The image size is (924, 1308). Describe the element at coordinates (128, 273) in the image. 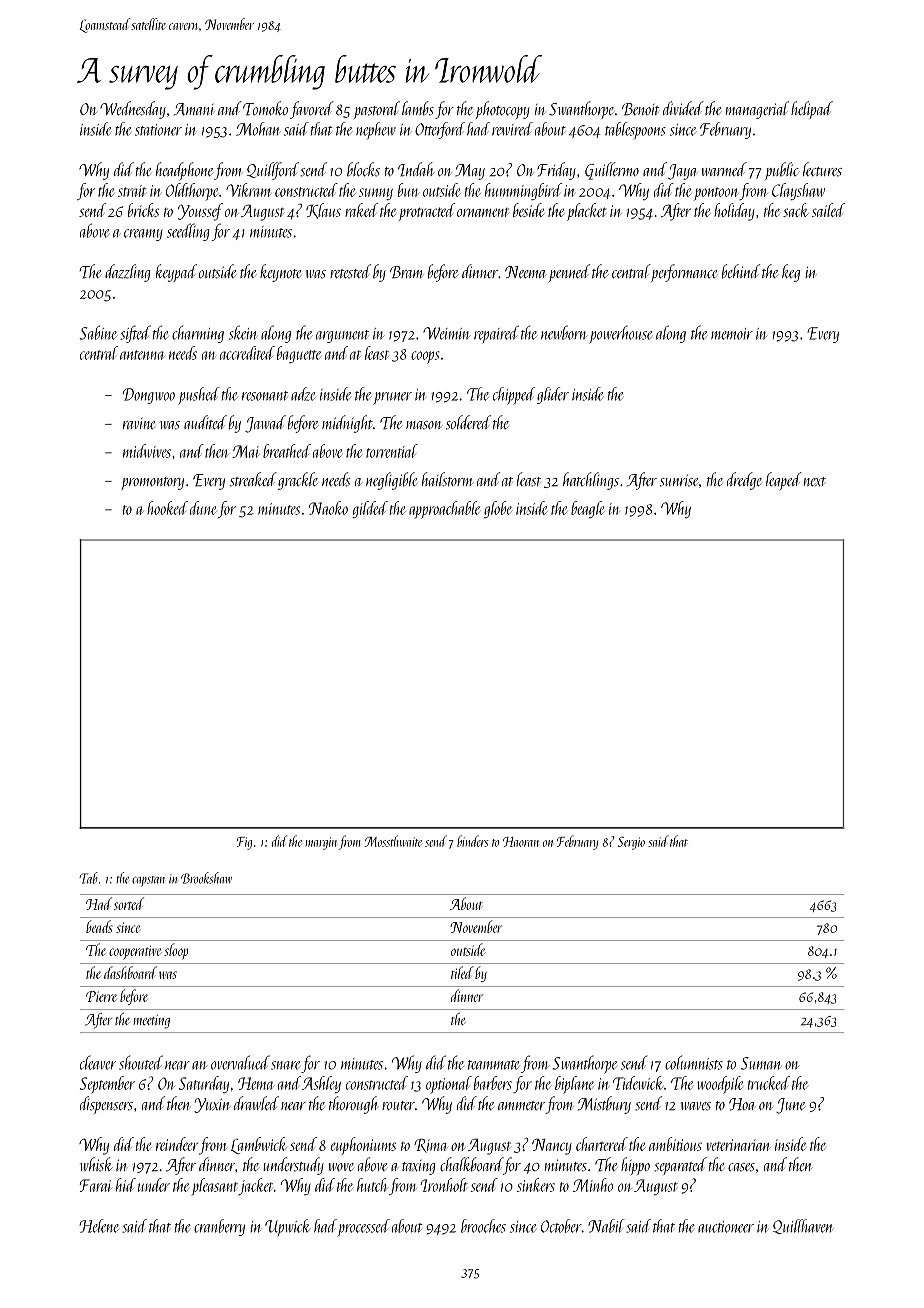

I see `dazzling` at that location.
